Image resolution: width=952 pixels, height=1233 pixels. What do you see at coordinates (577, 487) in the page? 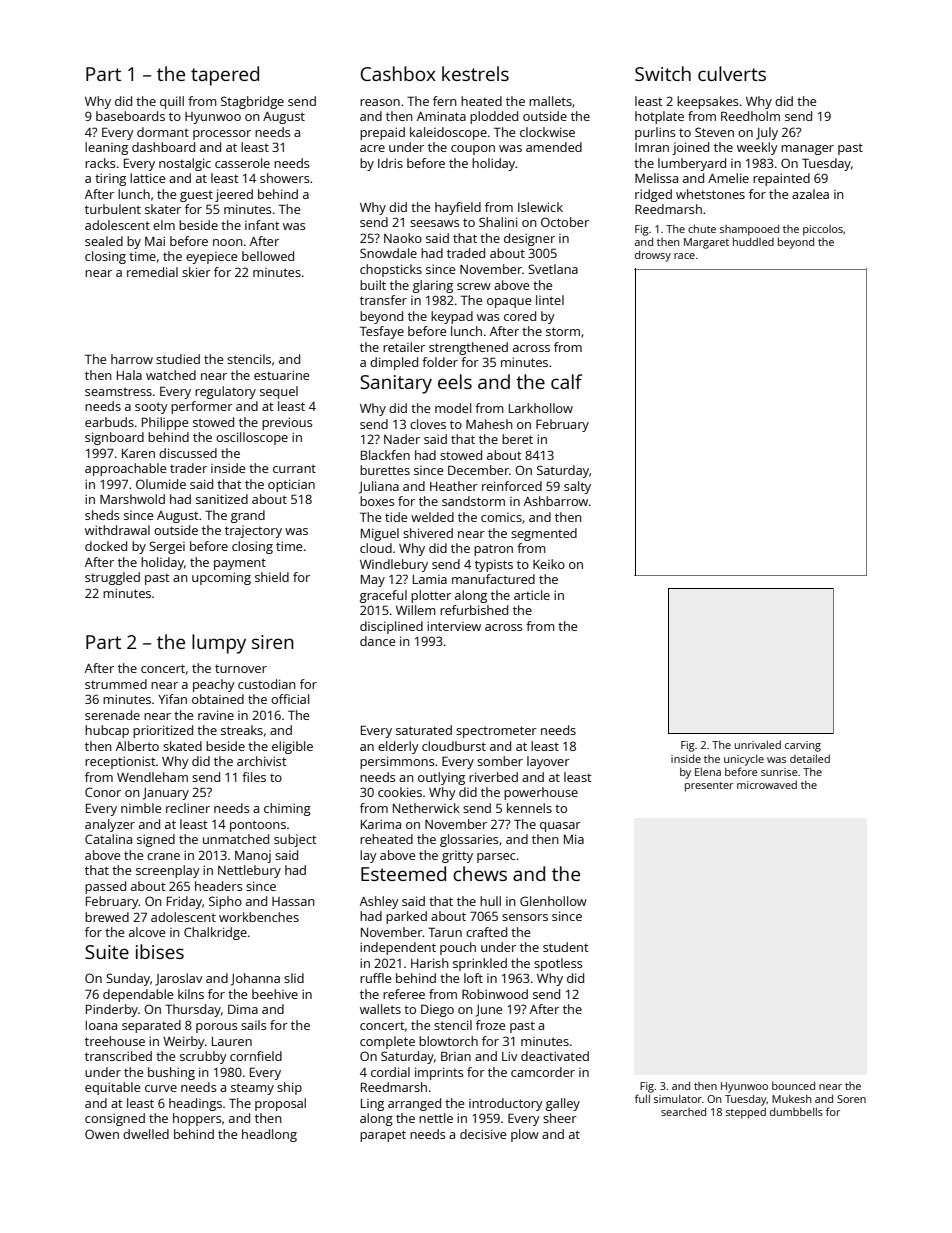
I see `salty` at bounding box center [577, 487].
